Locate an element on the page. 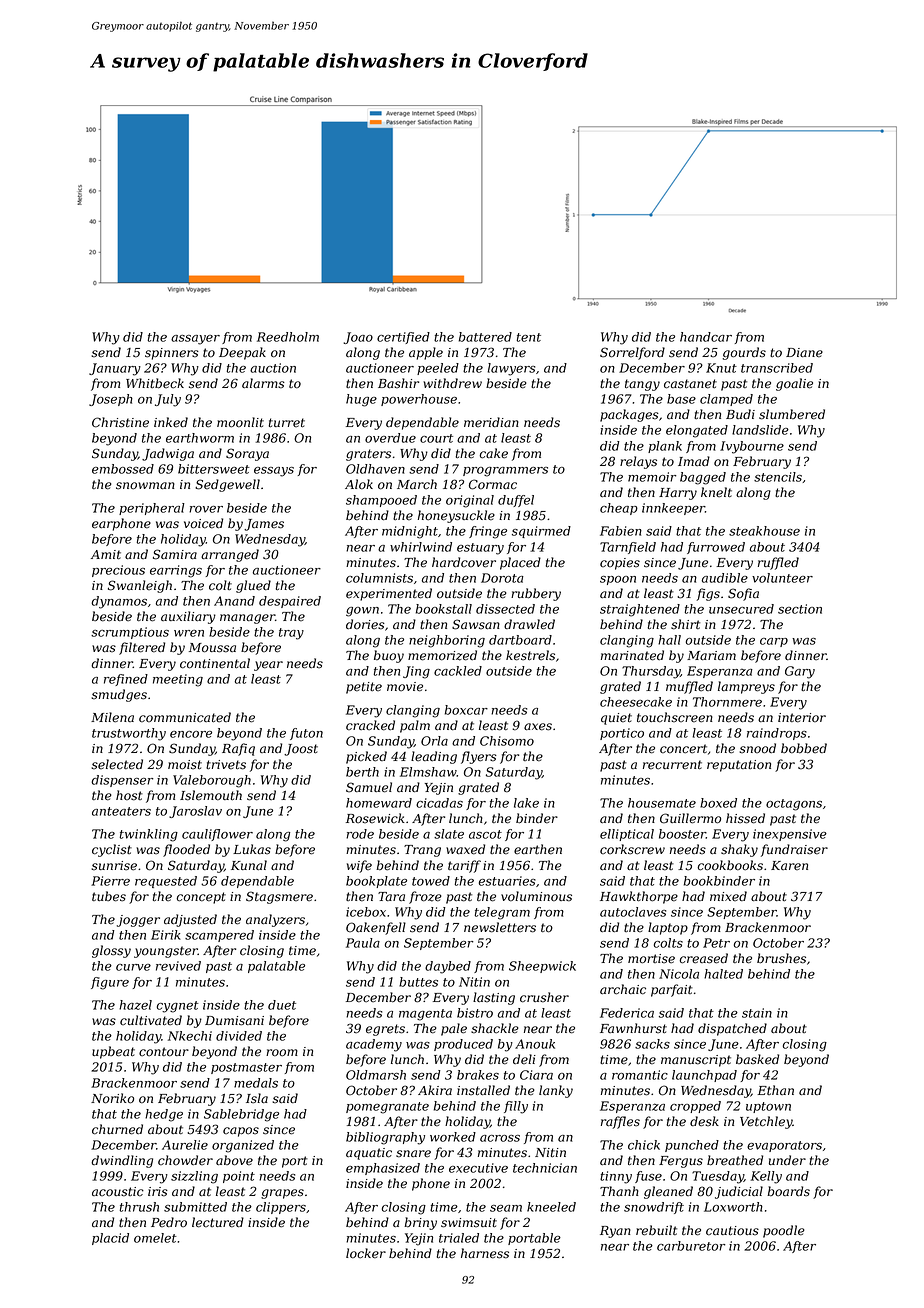 This document has height=1308, width=924. raindrops is located at coordinates (777, 734).
